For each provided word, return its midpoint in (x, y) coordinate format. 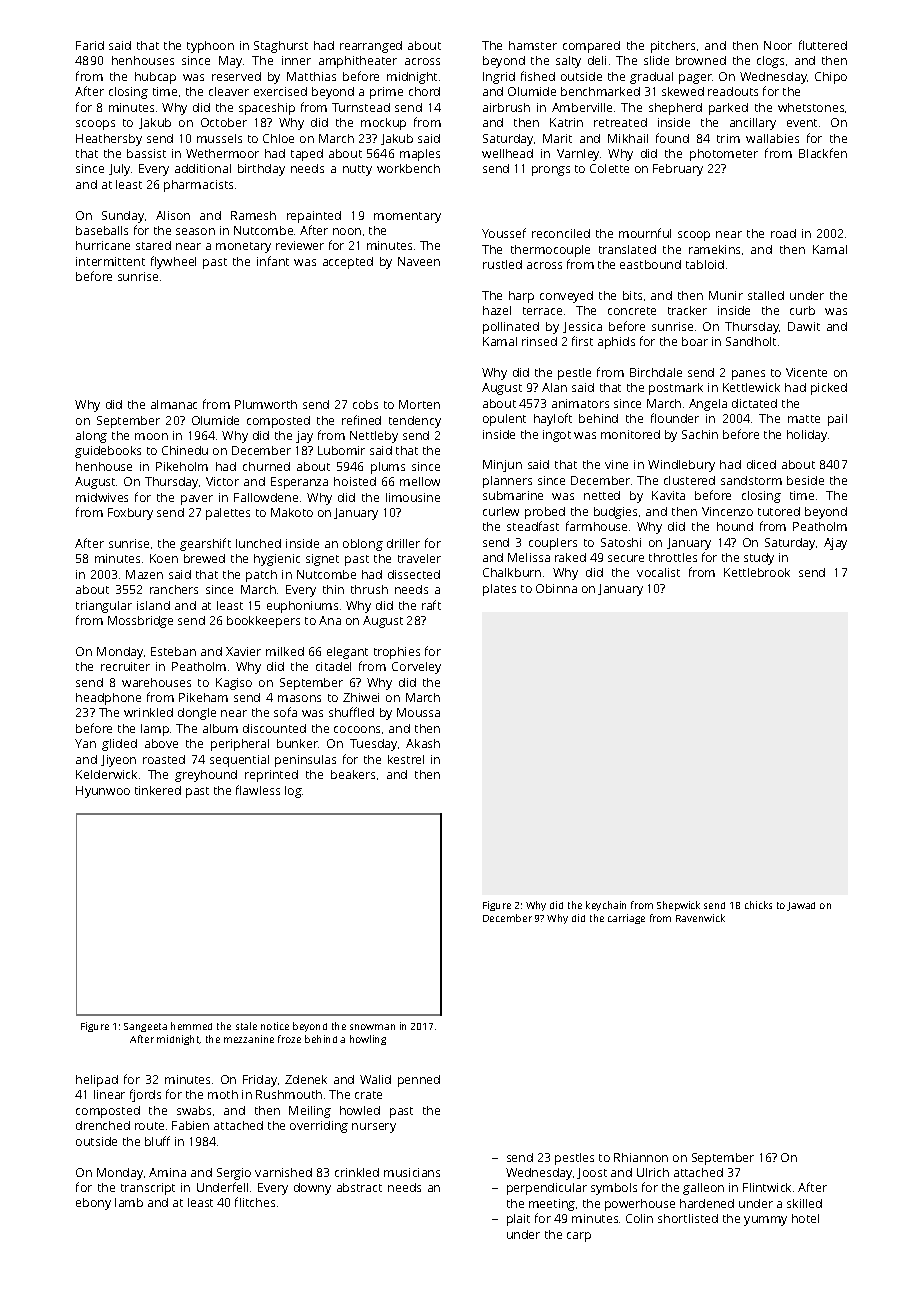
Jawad (801, 906)
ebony (93, 1204)
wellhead (507, 153)
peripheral (240, 745)
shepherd (675, 109)
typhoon (210, 47)
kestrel (406, 759)
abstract (359, 1187)
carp (579, 1237)
